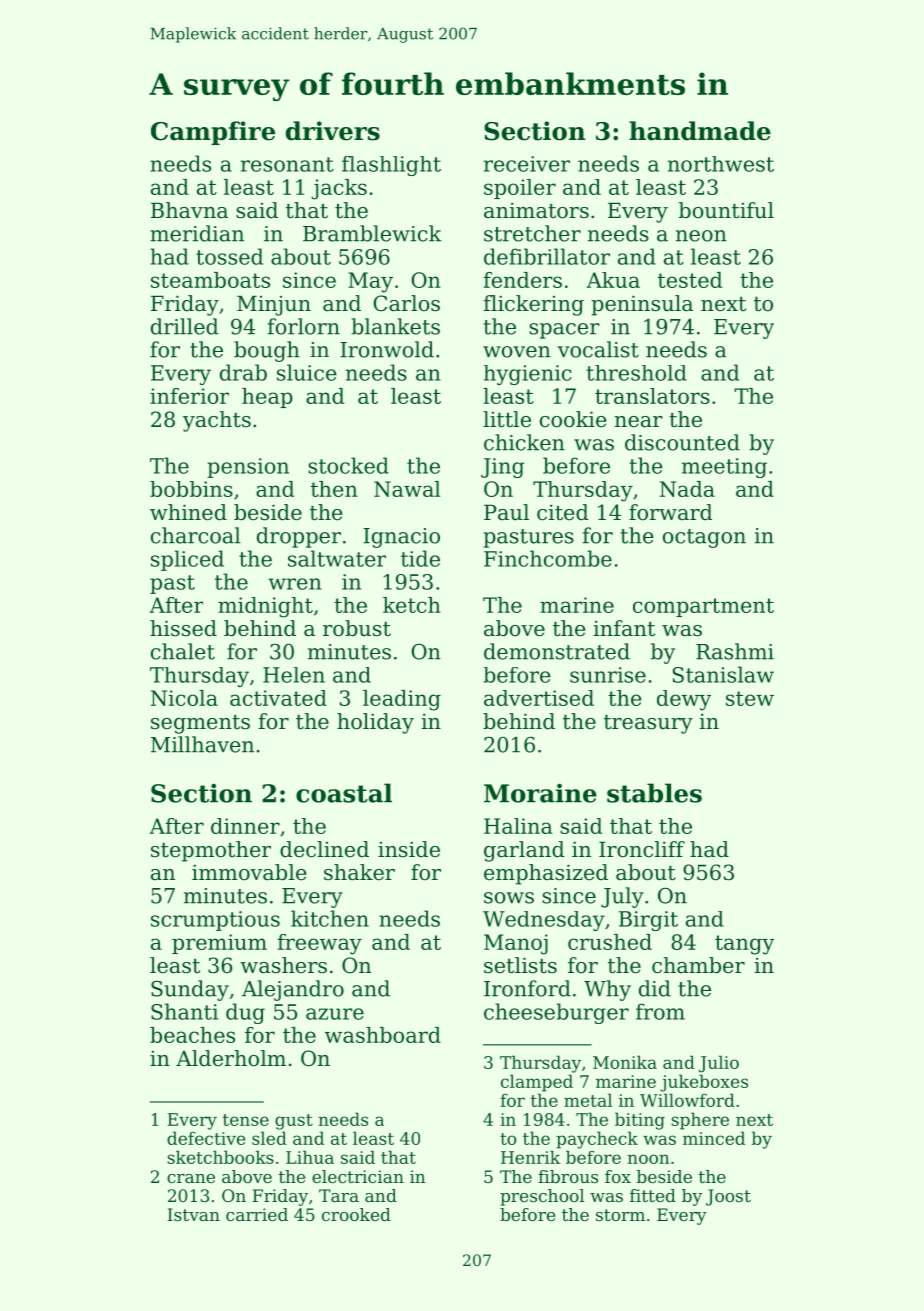  Describe the element at coordinates (245, 826) in the screenshot. I see `dinner` at that location.
